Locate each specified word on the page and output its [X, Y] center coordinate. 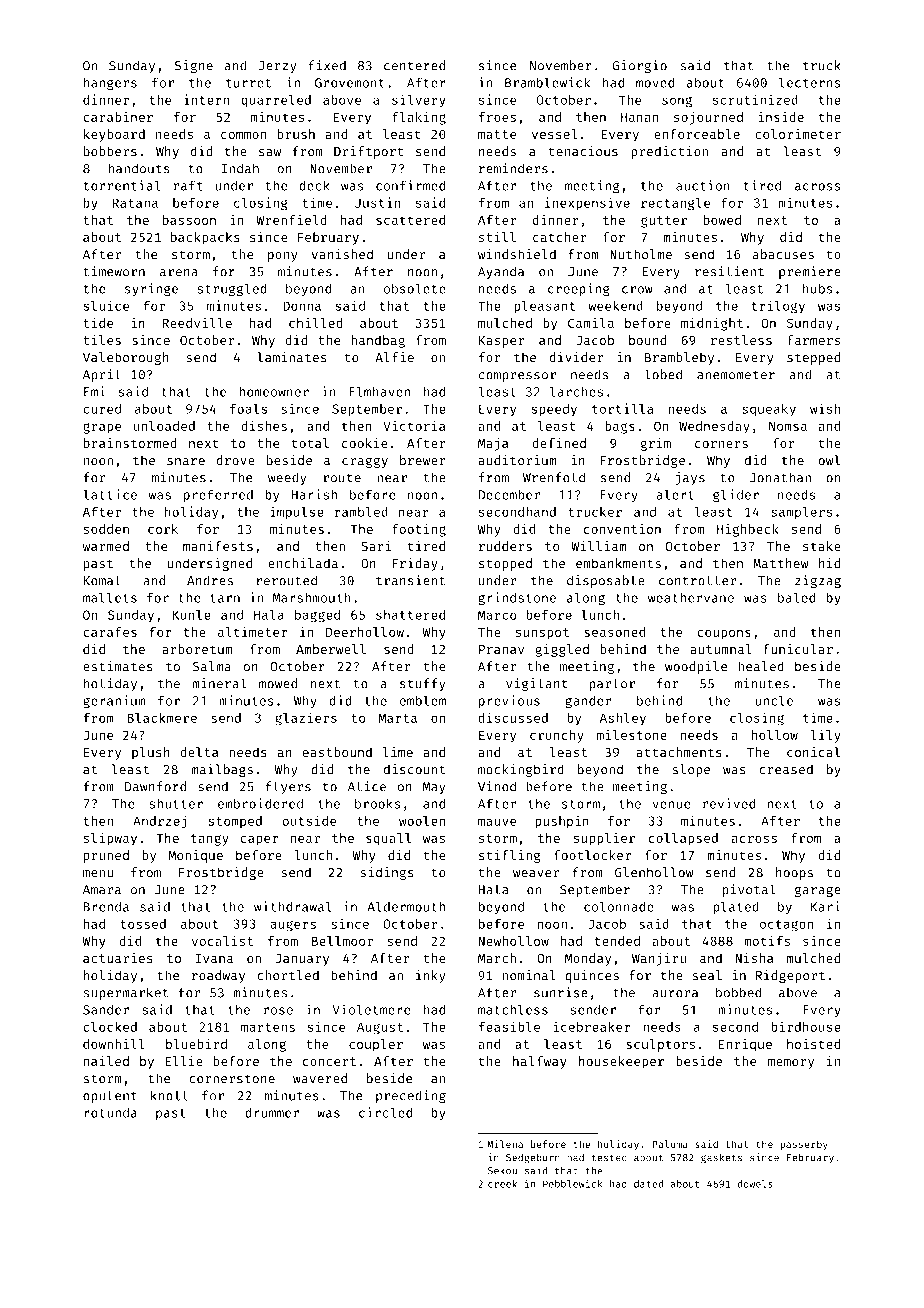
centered [414, 65]
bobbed [738, 992]
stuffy [423, 684]
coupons [724, 634]
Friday [415, 564]
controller [697, 580]
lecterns [809, 82]
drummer [272, 1112]
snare [186, 461]
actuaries [118, 958]
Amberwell [331, 649]
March [497, 958]
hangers [110, 83]
